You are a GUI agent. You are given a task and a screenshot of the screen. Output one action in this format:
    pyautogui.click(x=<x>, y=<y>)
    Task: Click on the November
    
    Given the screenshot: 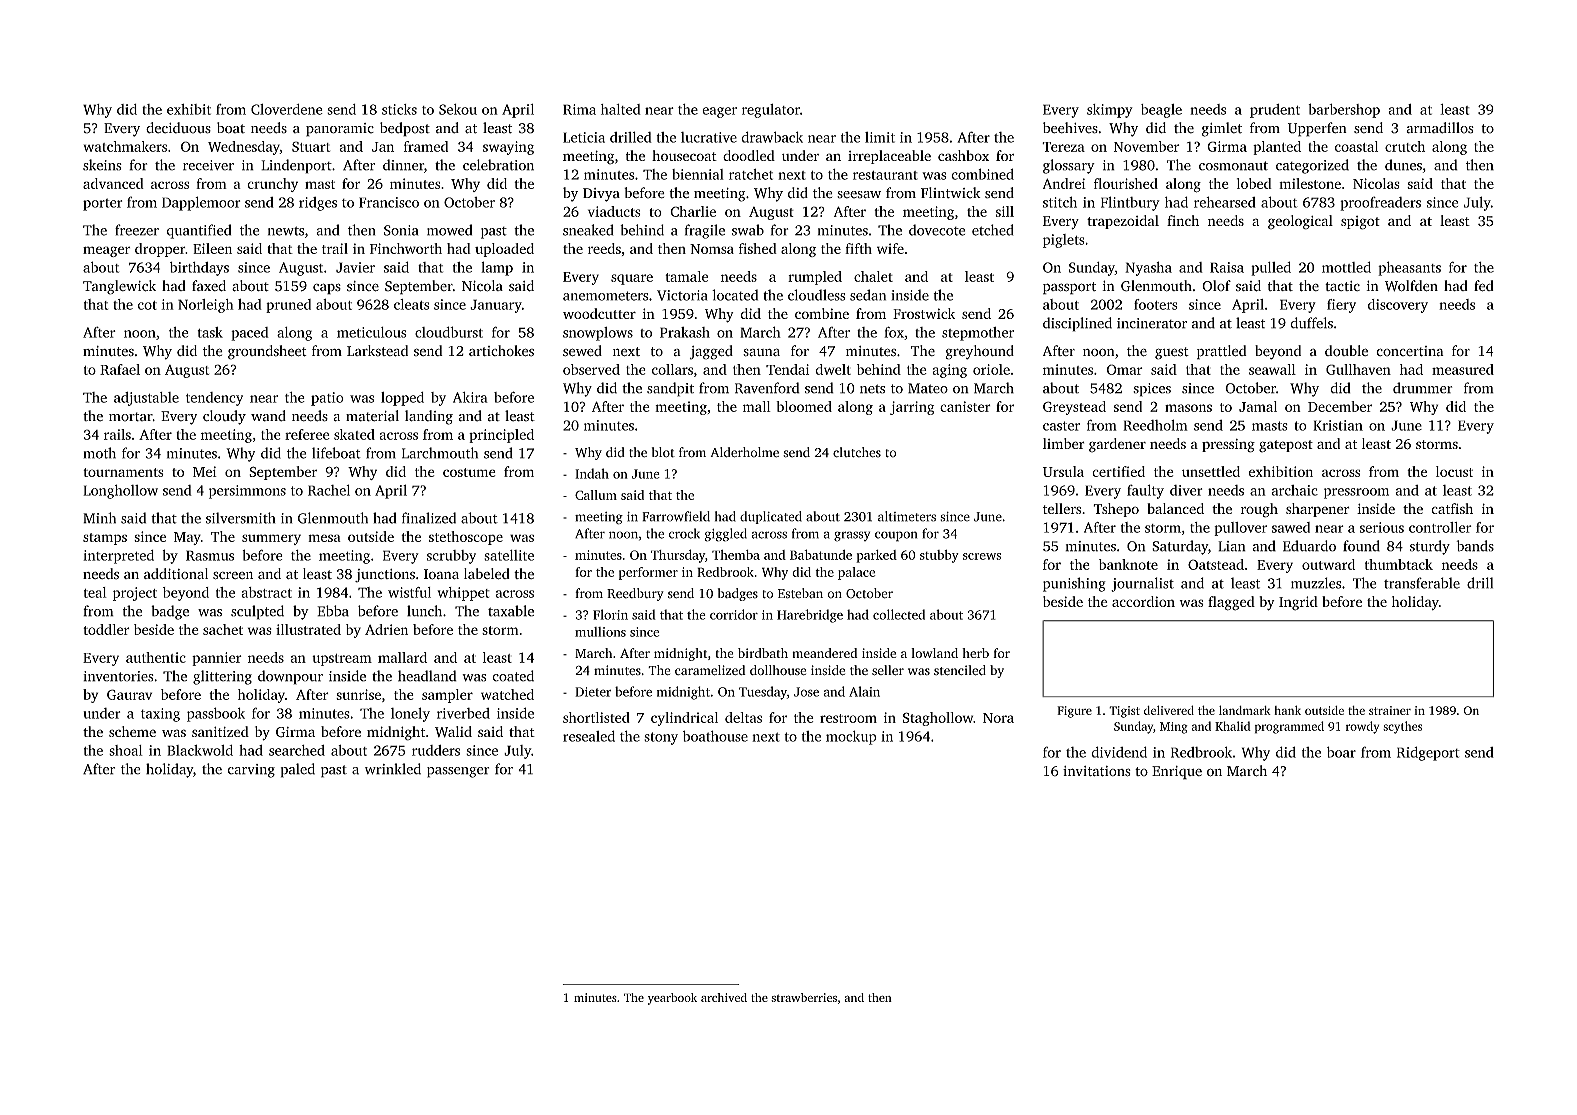 What is the action you would take?
    pyautogui.click(x=1147, y=146)
